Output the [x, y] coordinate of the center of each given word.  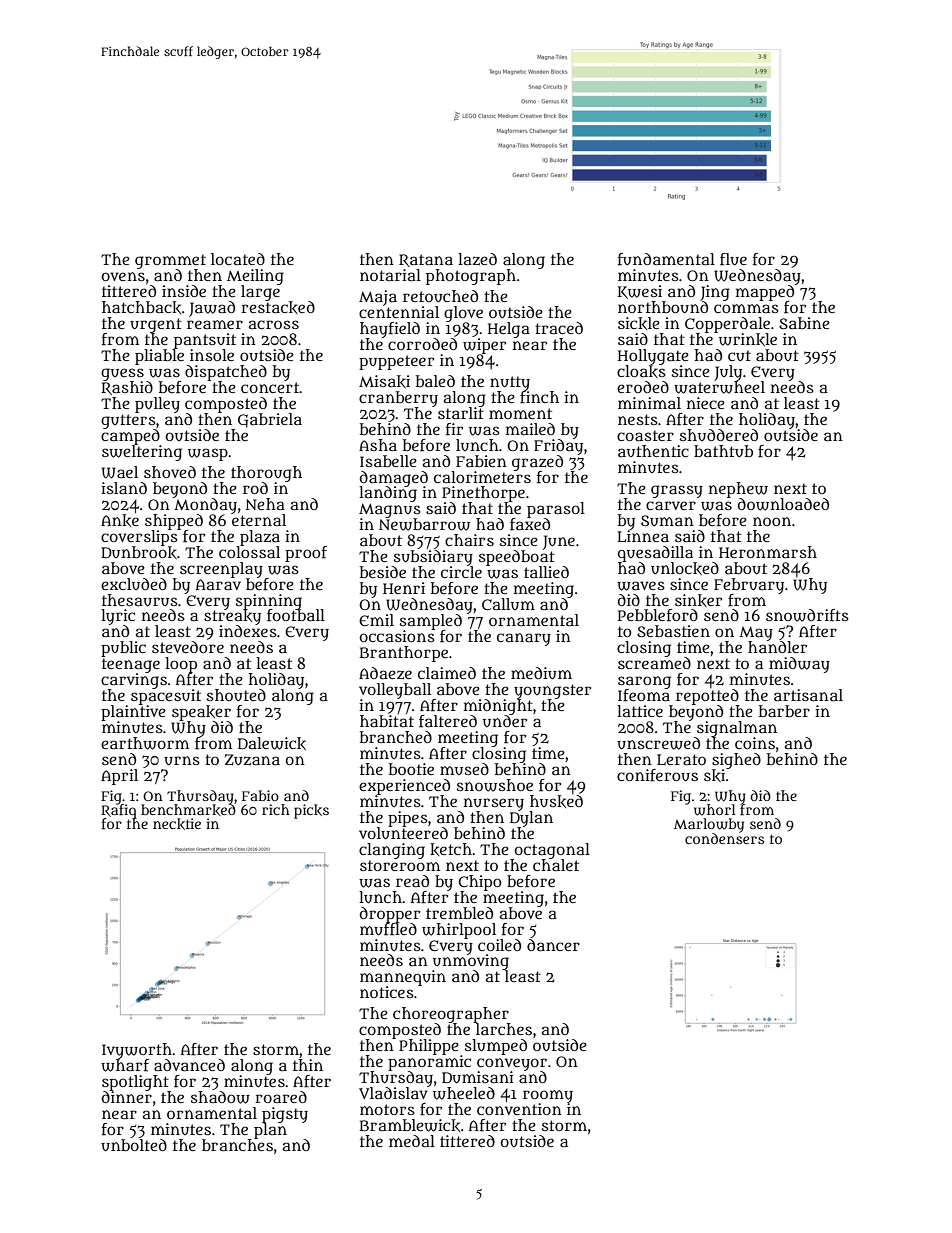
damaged [394, 478]
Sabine [804, 323]
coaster [645, 435]
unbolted [134, 1145]
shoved [170, 472]
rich [276, 809]
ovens [123, 276]
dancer [553, 945]
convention [519, 1109]
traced [559, 328]
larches [504, 1029]
